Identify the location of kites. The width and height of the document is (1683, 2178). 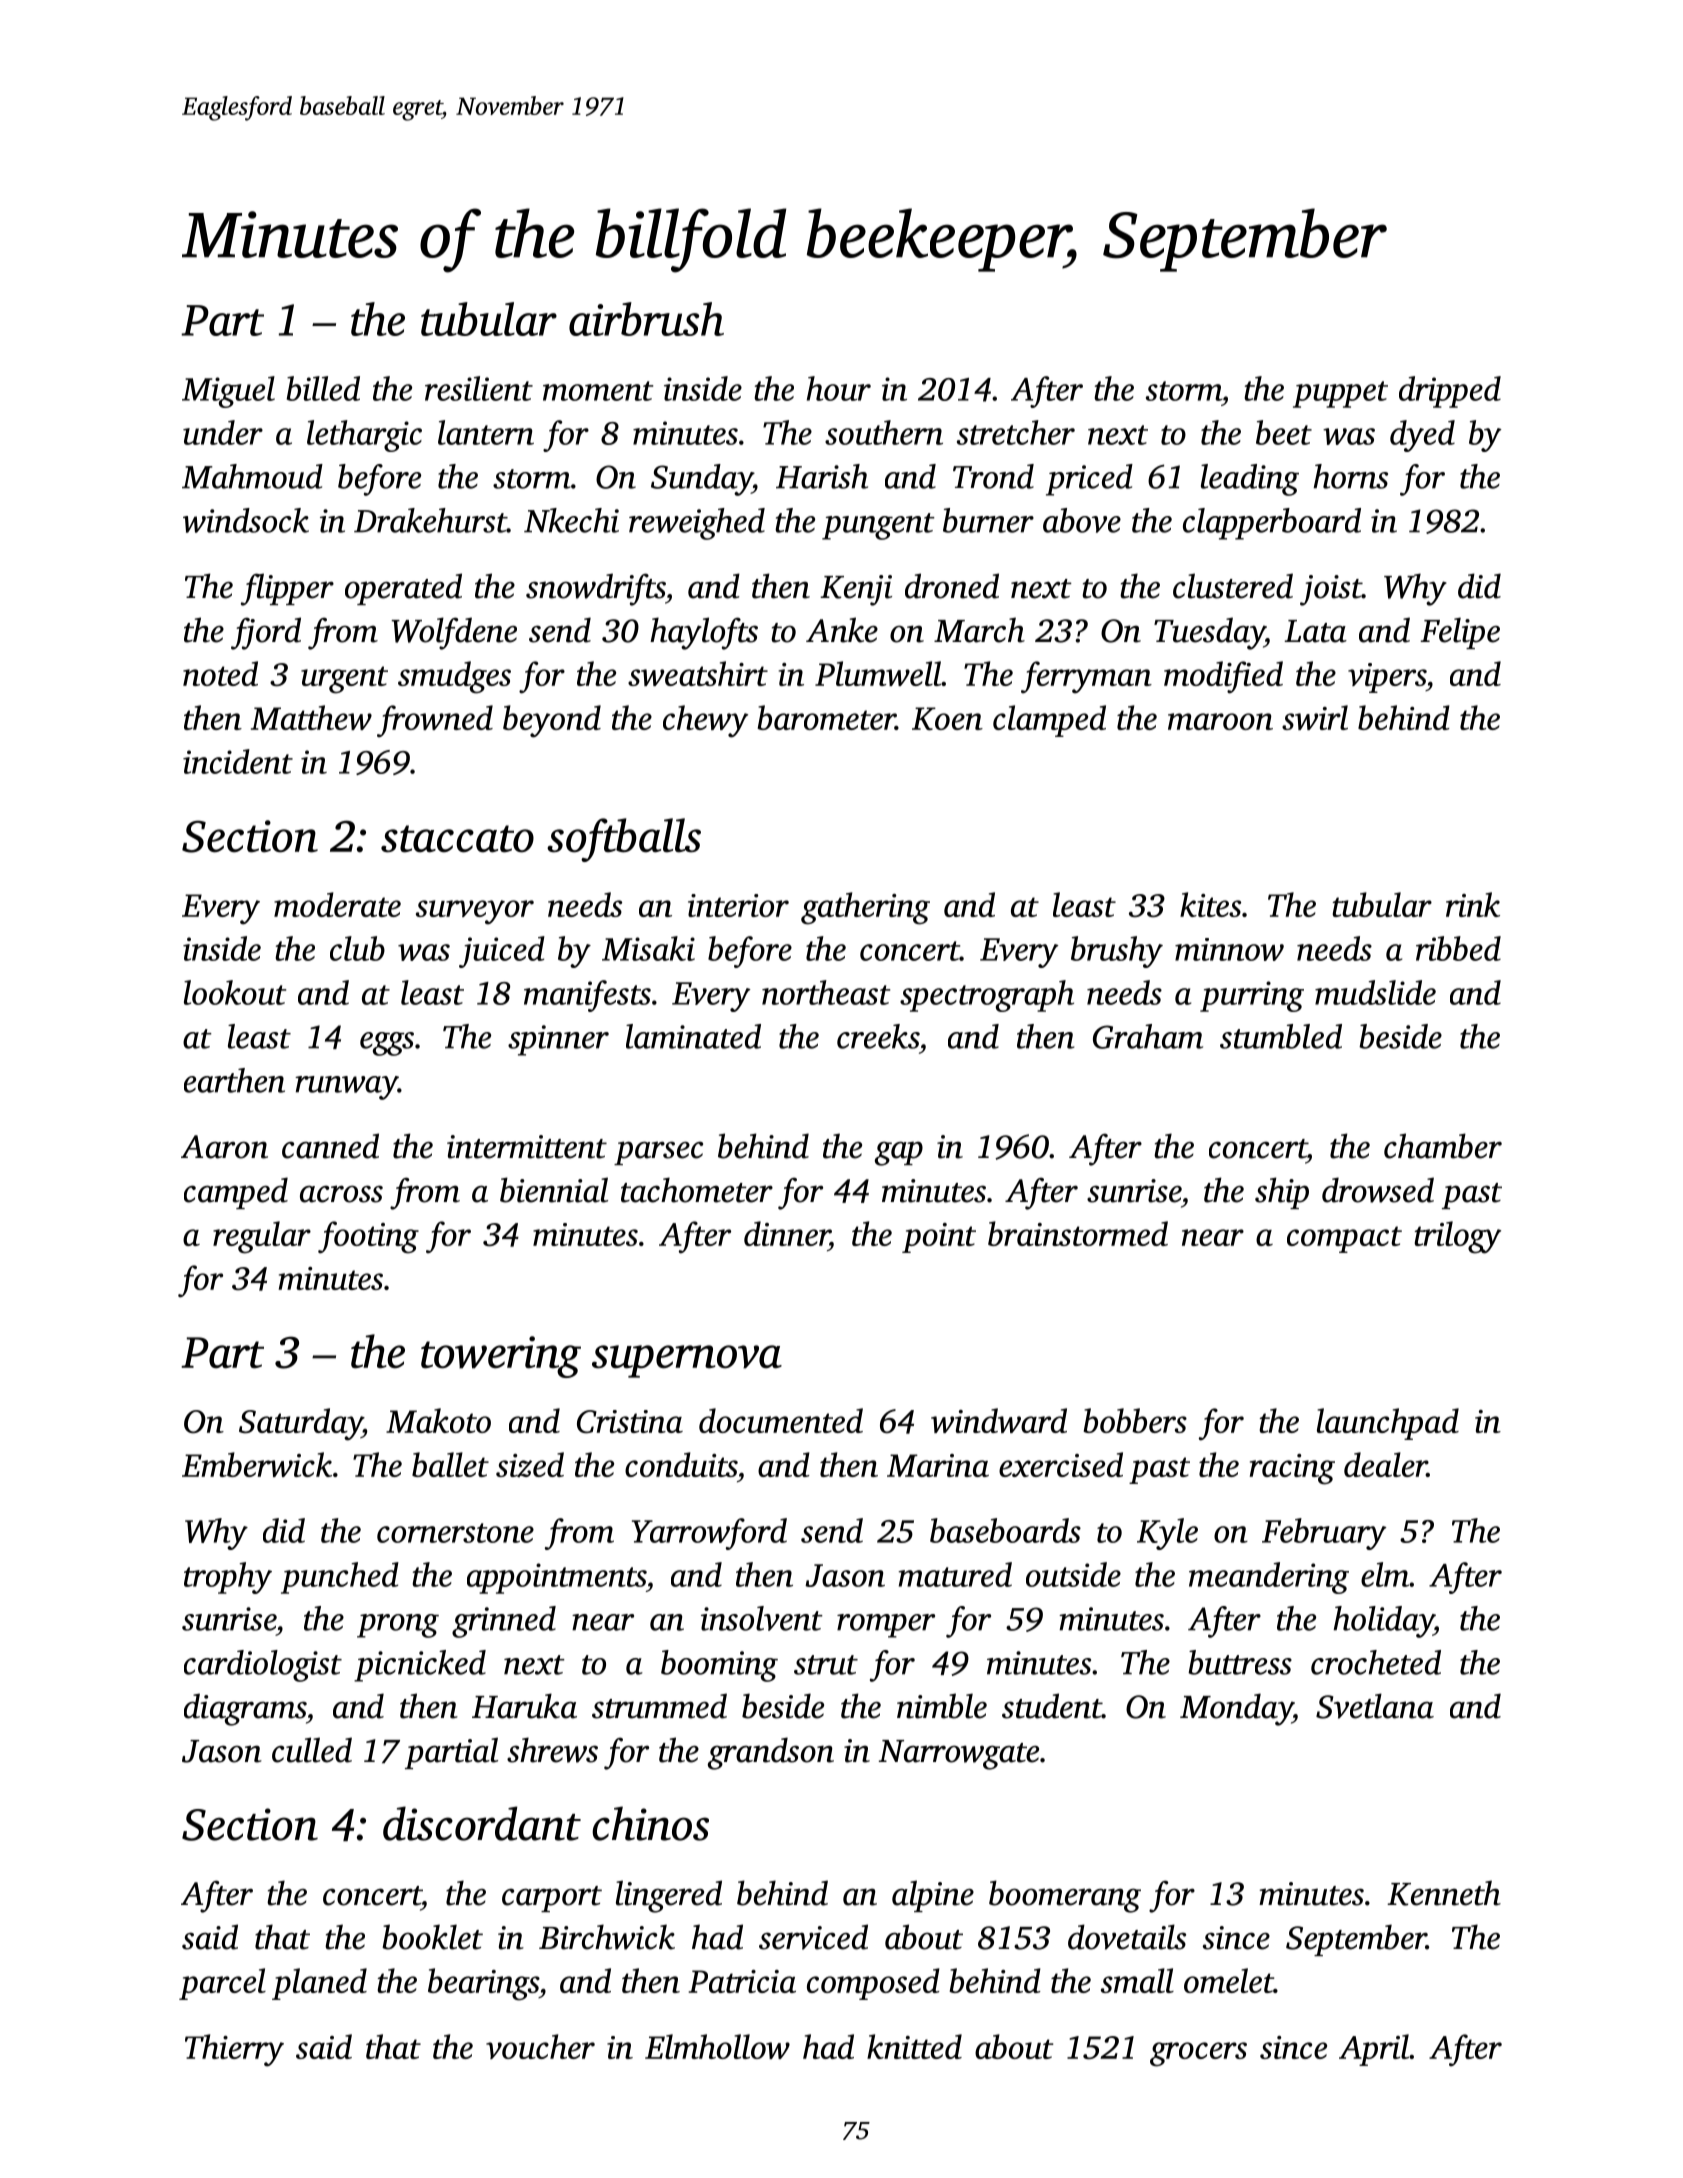
(1210, 904).
